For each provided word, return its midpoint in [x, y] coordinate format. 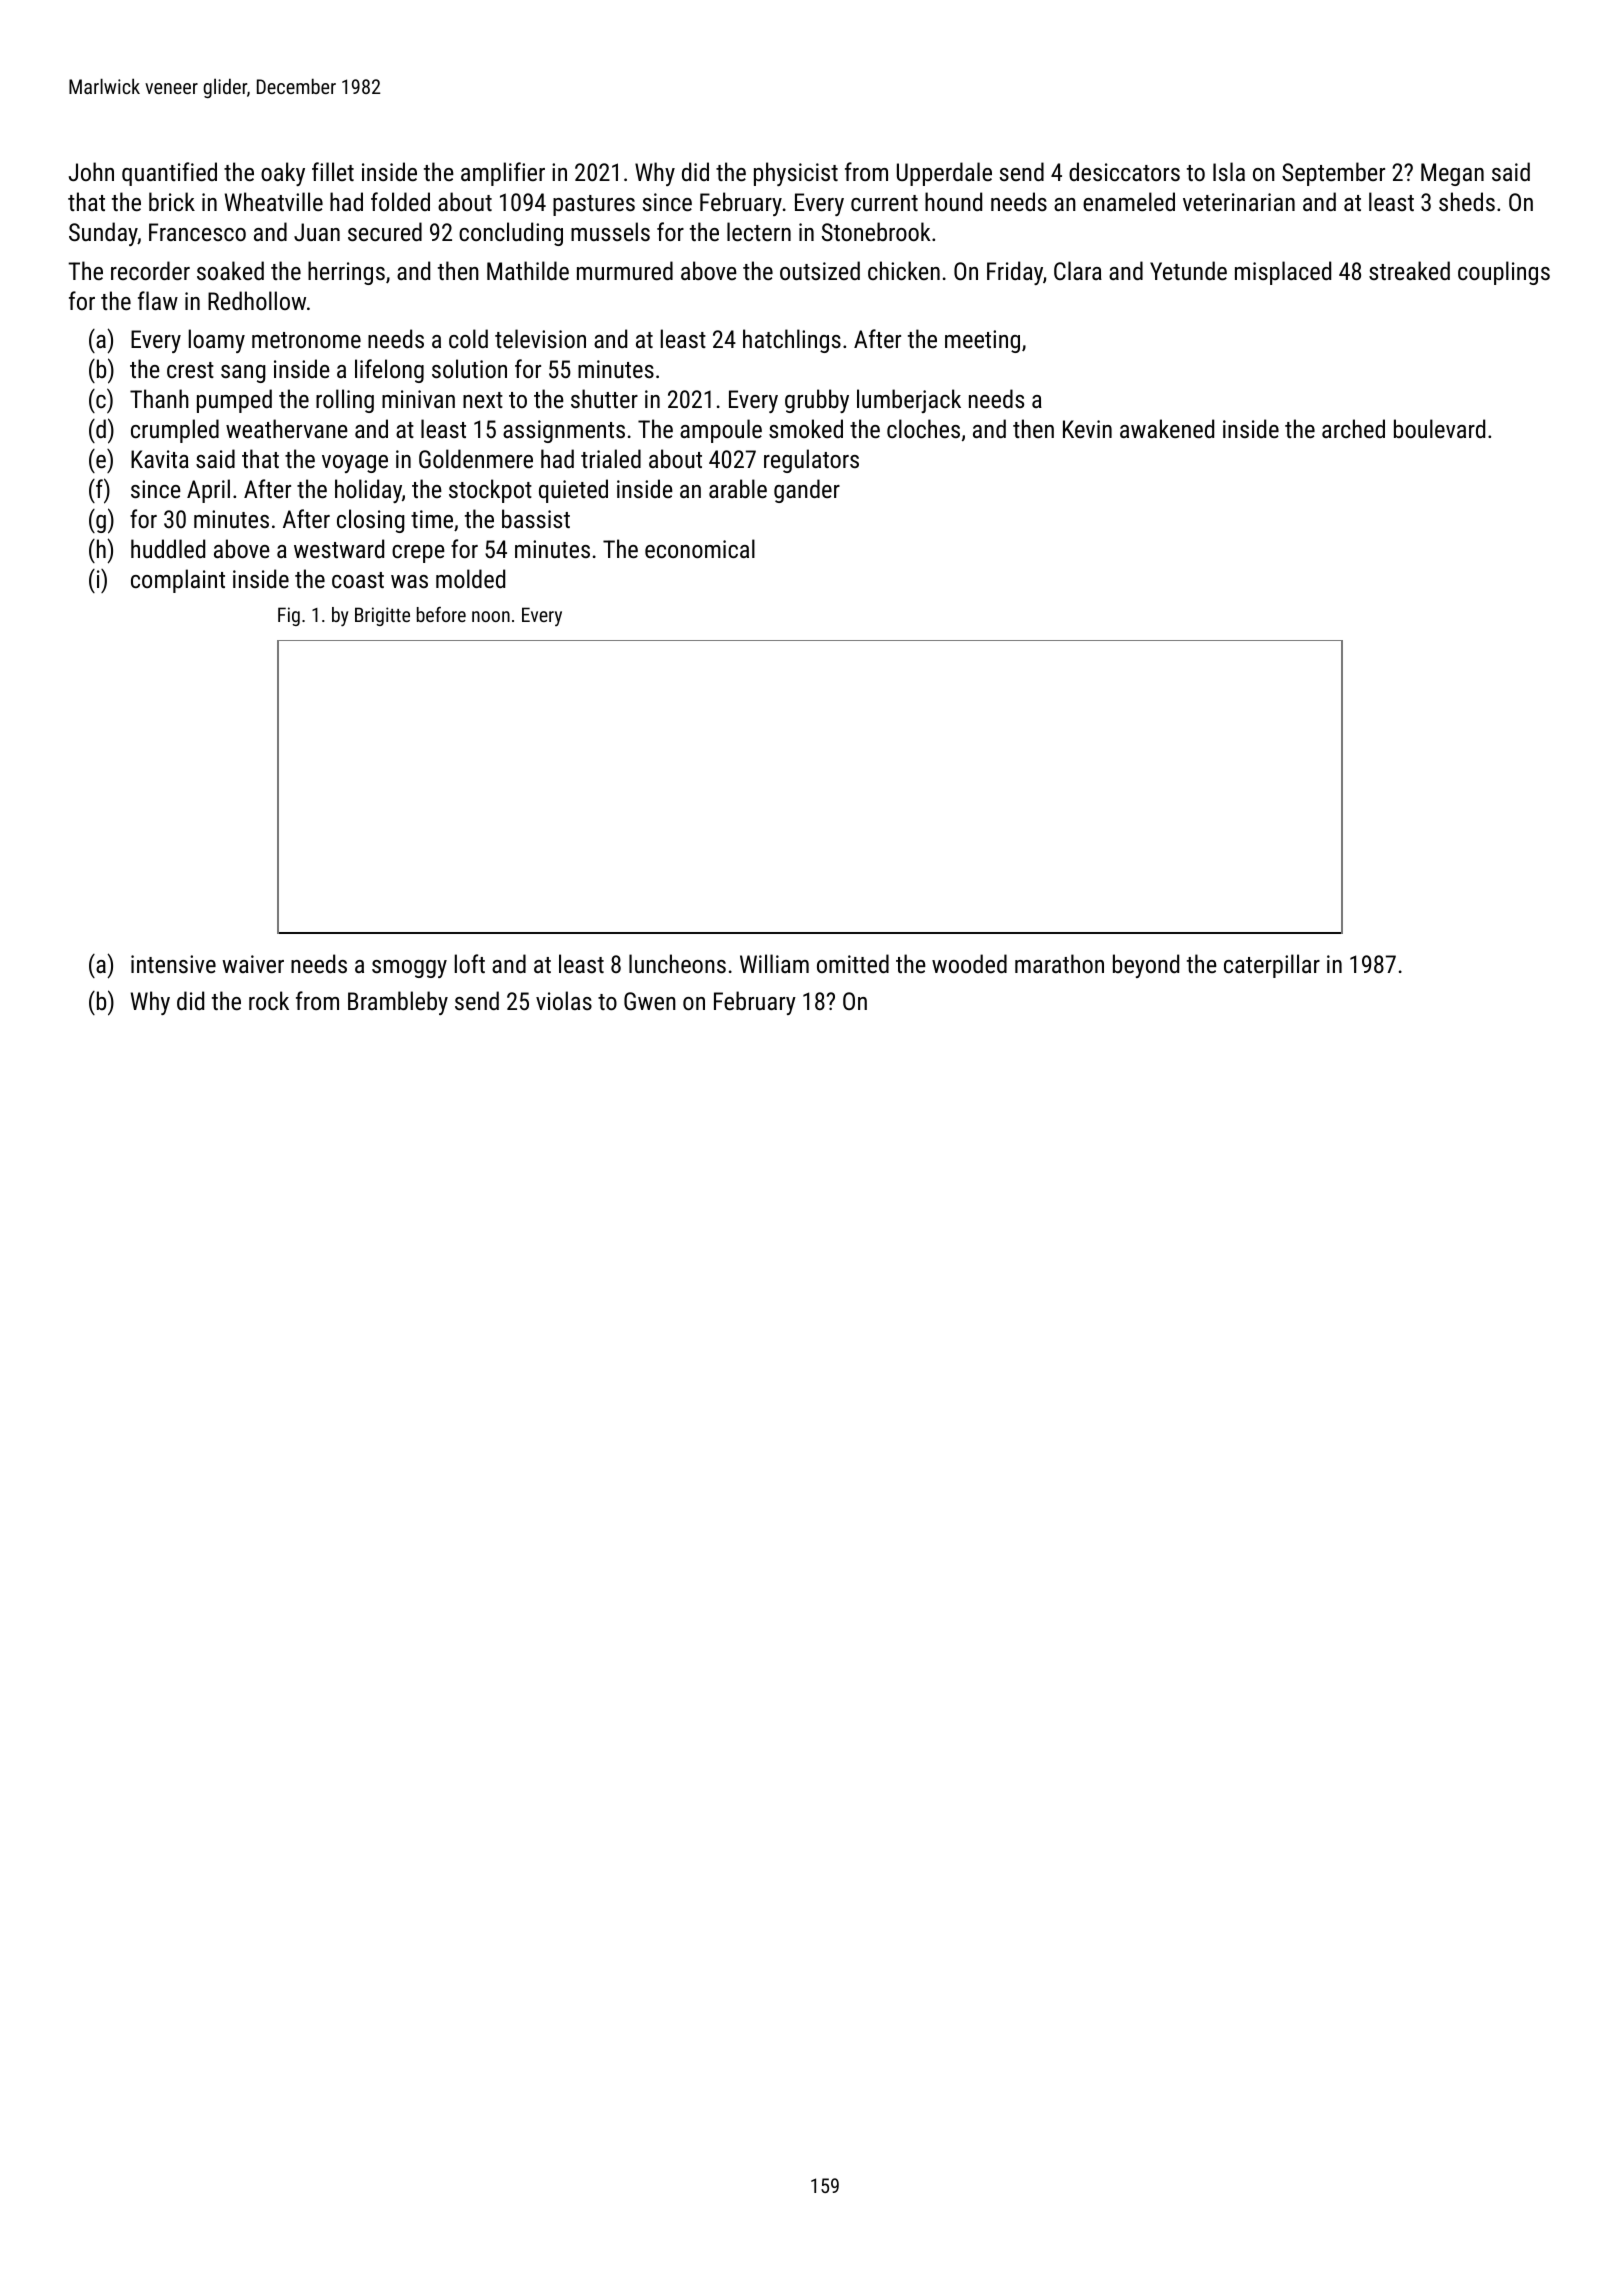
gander [807, 491]
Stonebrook [876, 231]
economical [700, 548]
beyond [1146, 966]
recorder [150, 270]
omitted [853, 963]
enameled [1129, 201]
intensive [173, 964]
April [208, 491]
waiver [253, 964]
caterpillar [1272, 966]
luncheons [677, 963]
